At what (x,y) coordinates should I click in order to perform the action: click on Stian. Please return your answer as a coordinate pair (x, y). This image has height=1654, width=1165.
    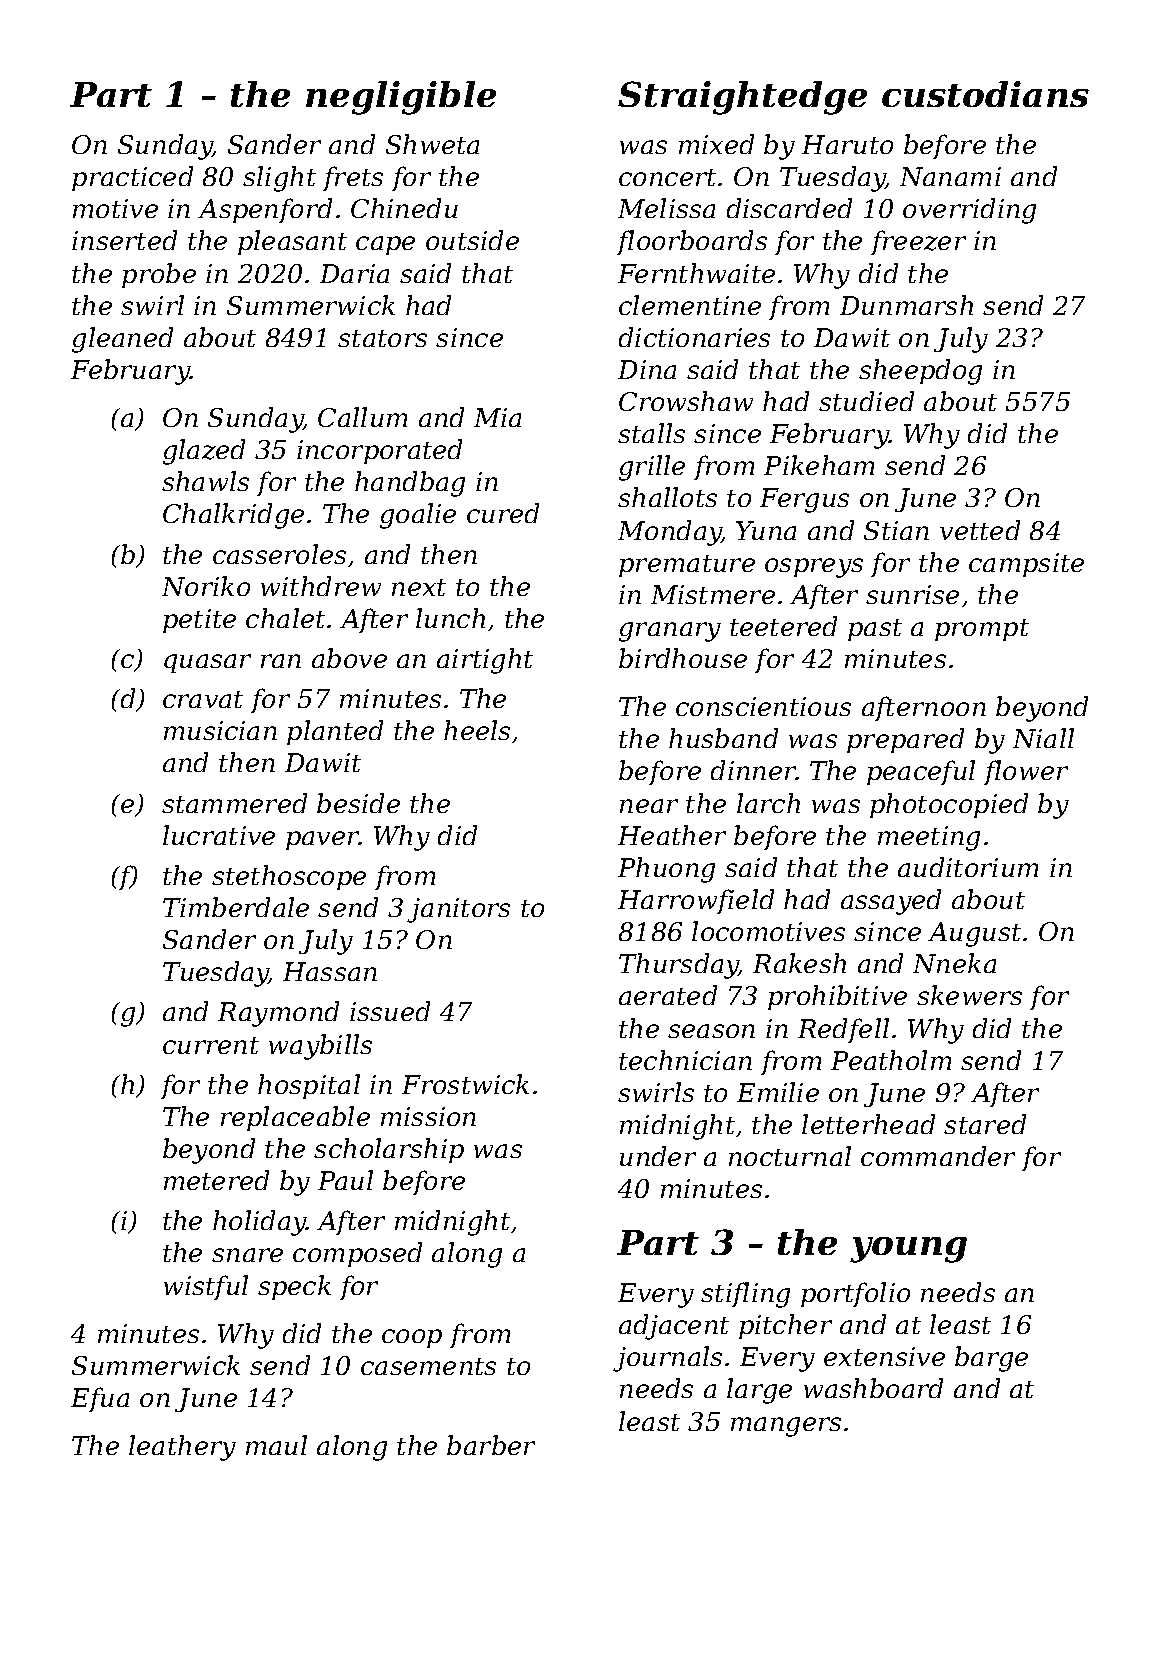
    Looking at the image, I should click on (896, 530).
